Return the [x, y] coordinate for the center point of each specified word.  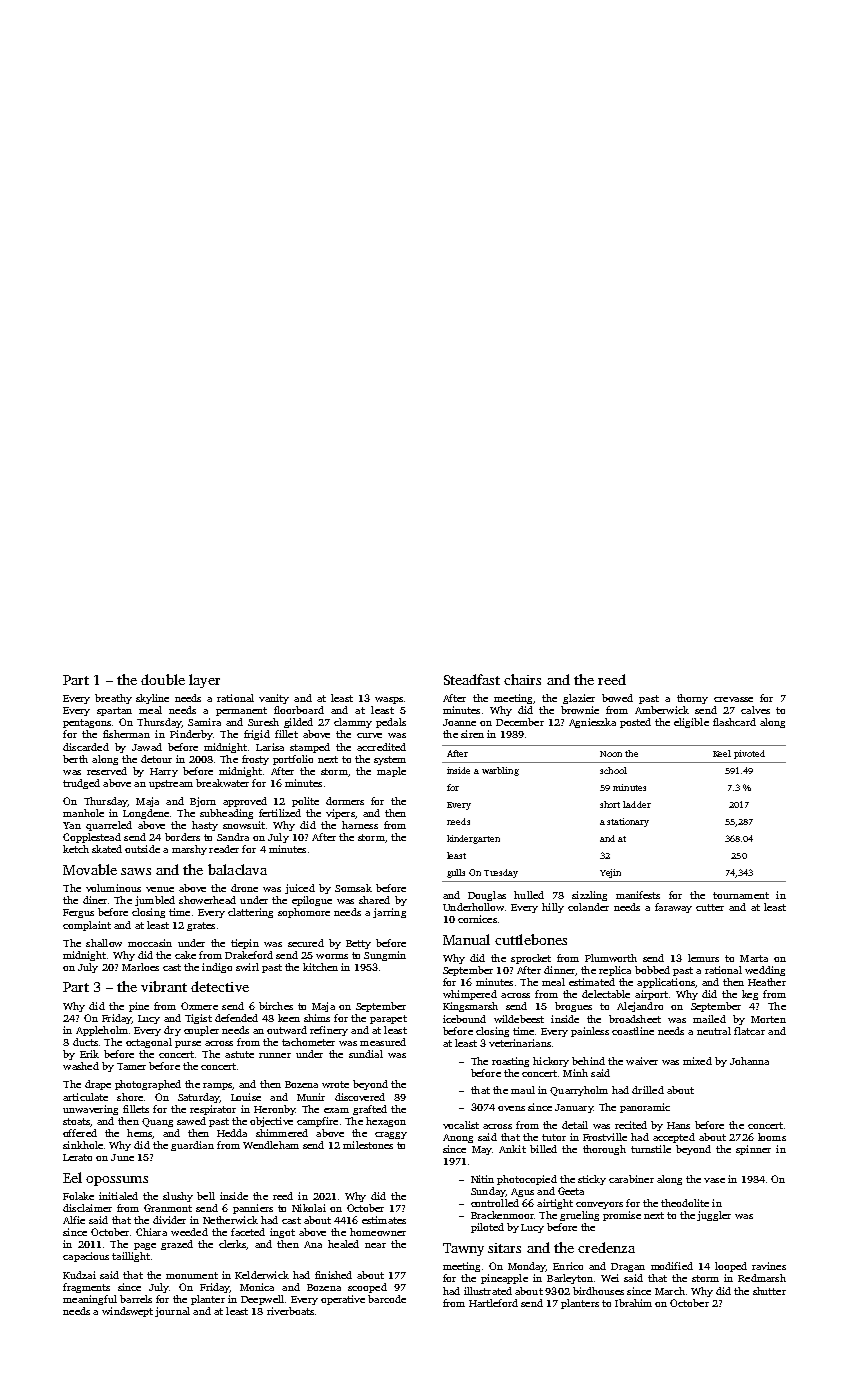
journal [172, 1312]
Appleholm [102, 1031]
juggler [714, 1216]
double [163, 679]
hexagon [386, 1122]
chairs [522, 679]
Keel [722, 753]
